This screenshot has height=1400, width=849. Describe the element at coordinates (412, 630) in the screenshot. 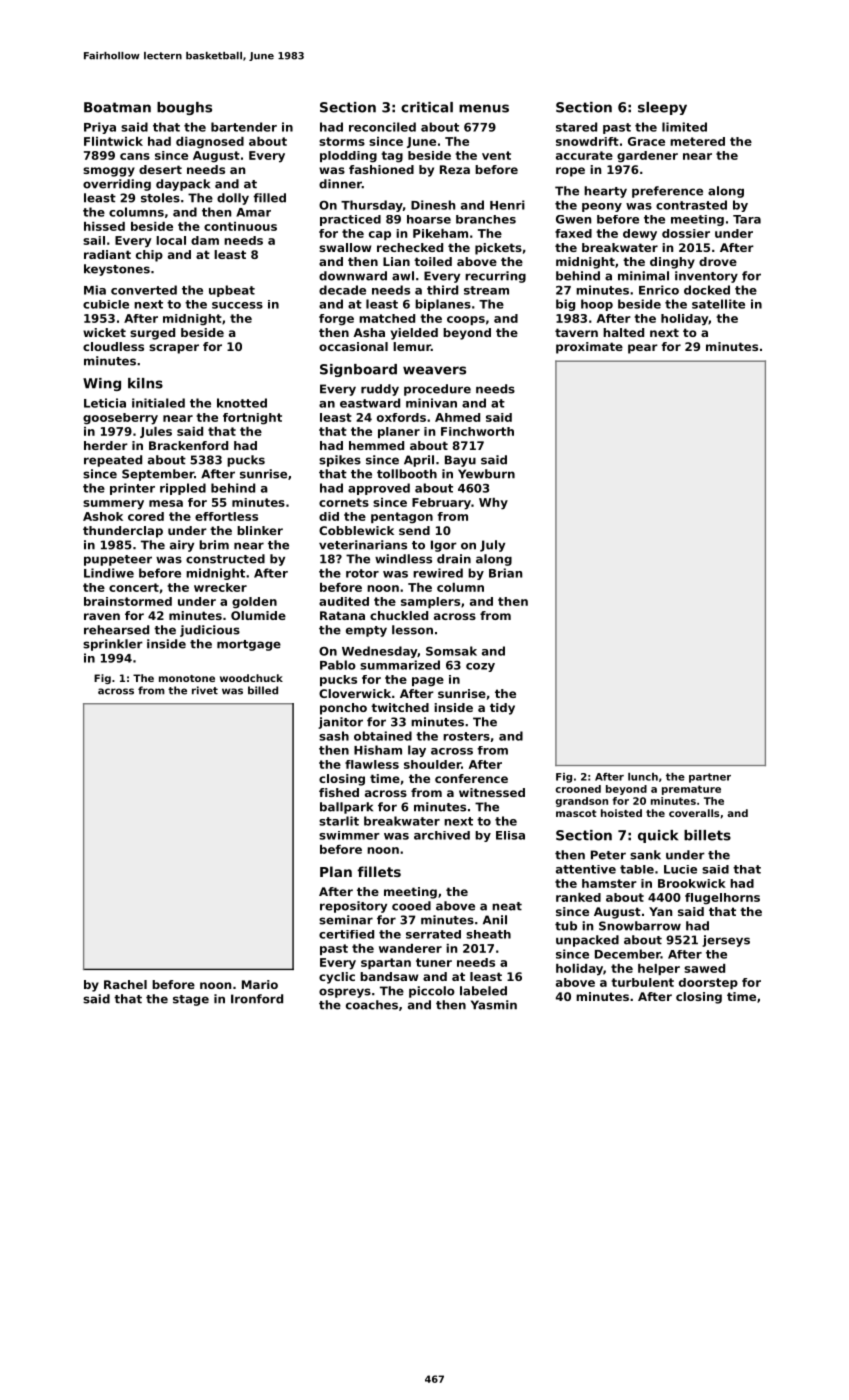

I see `lesson` at that location.
